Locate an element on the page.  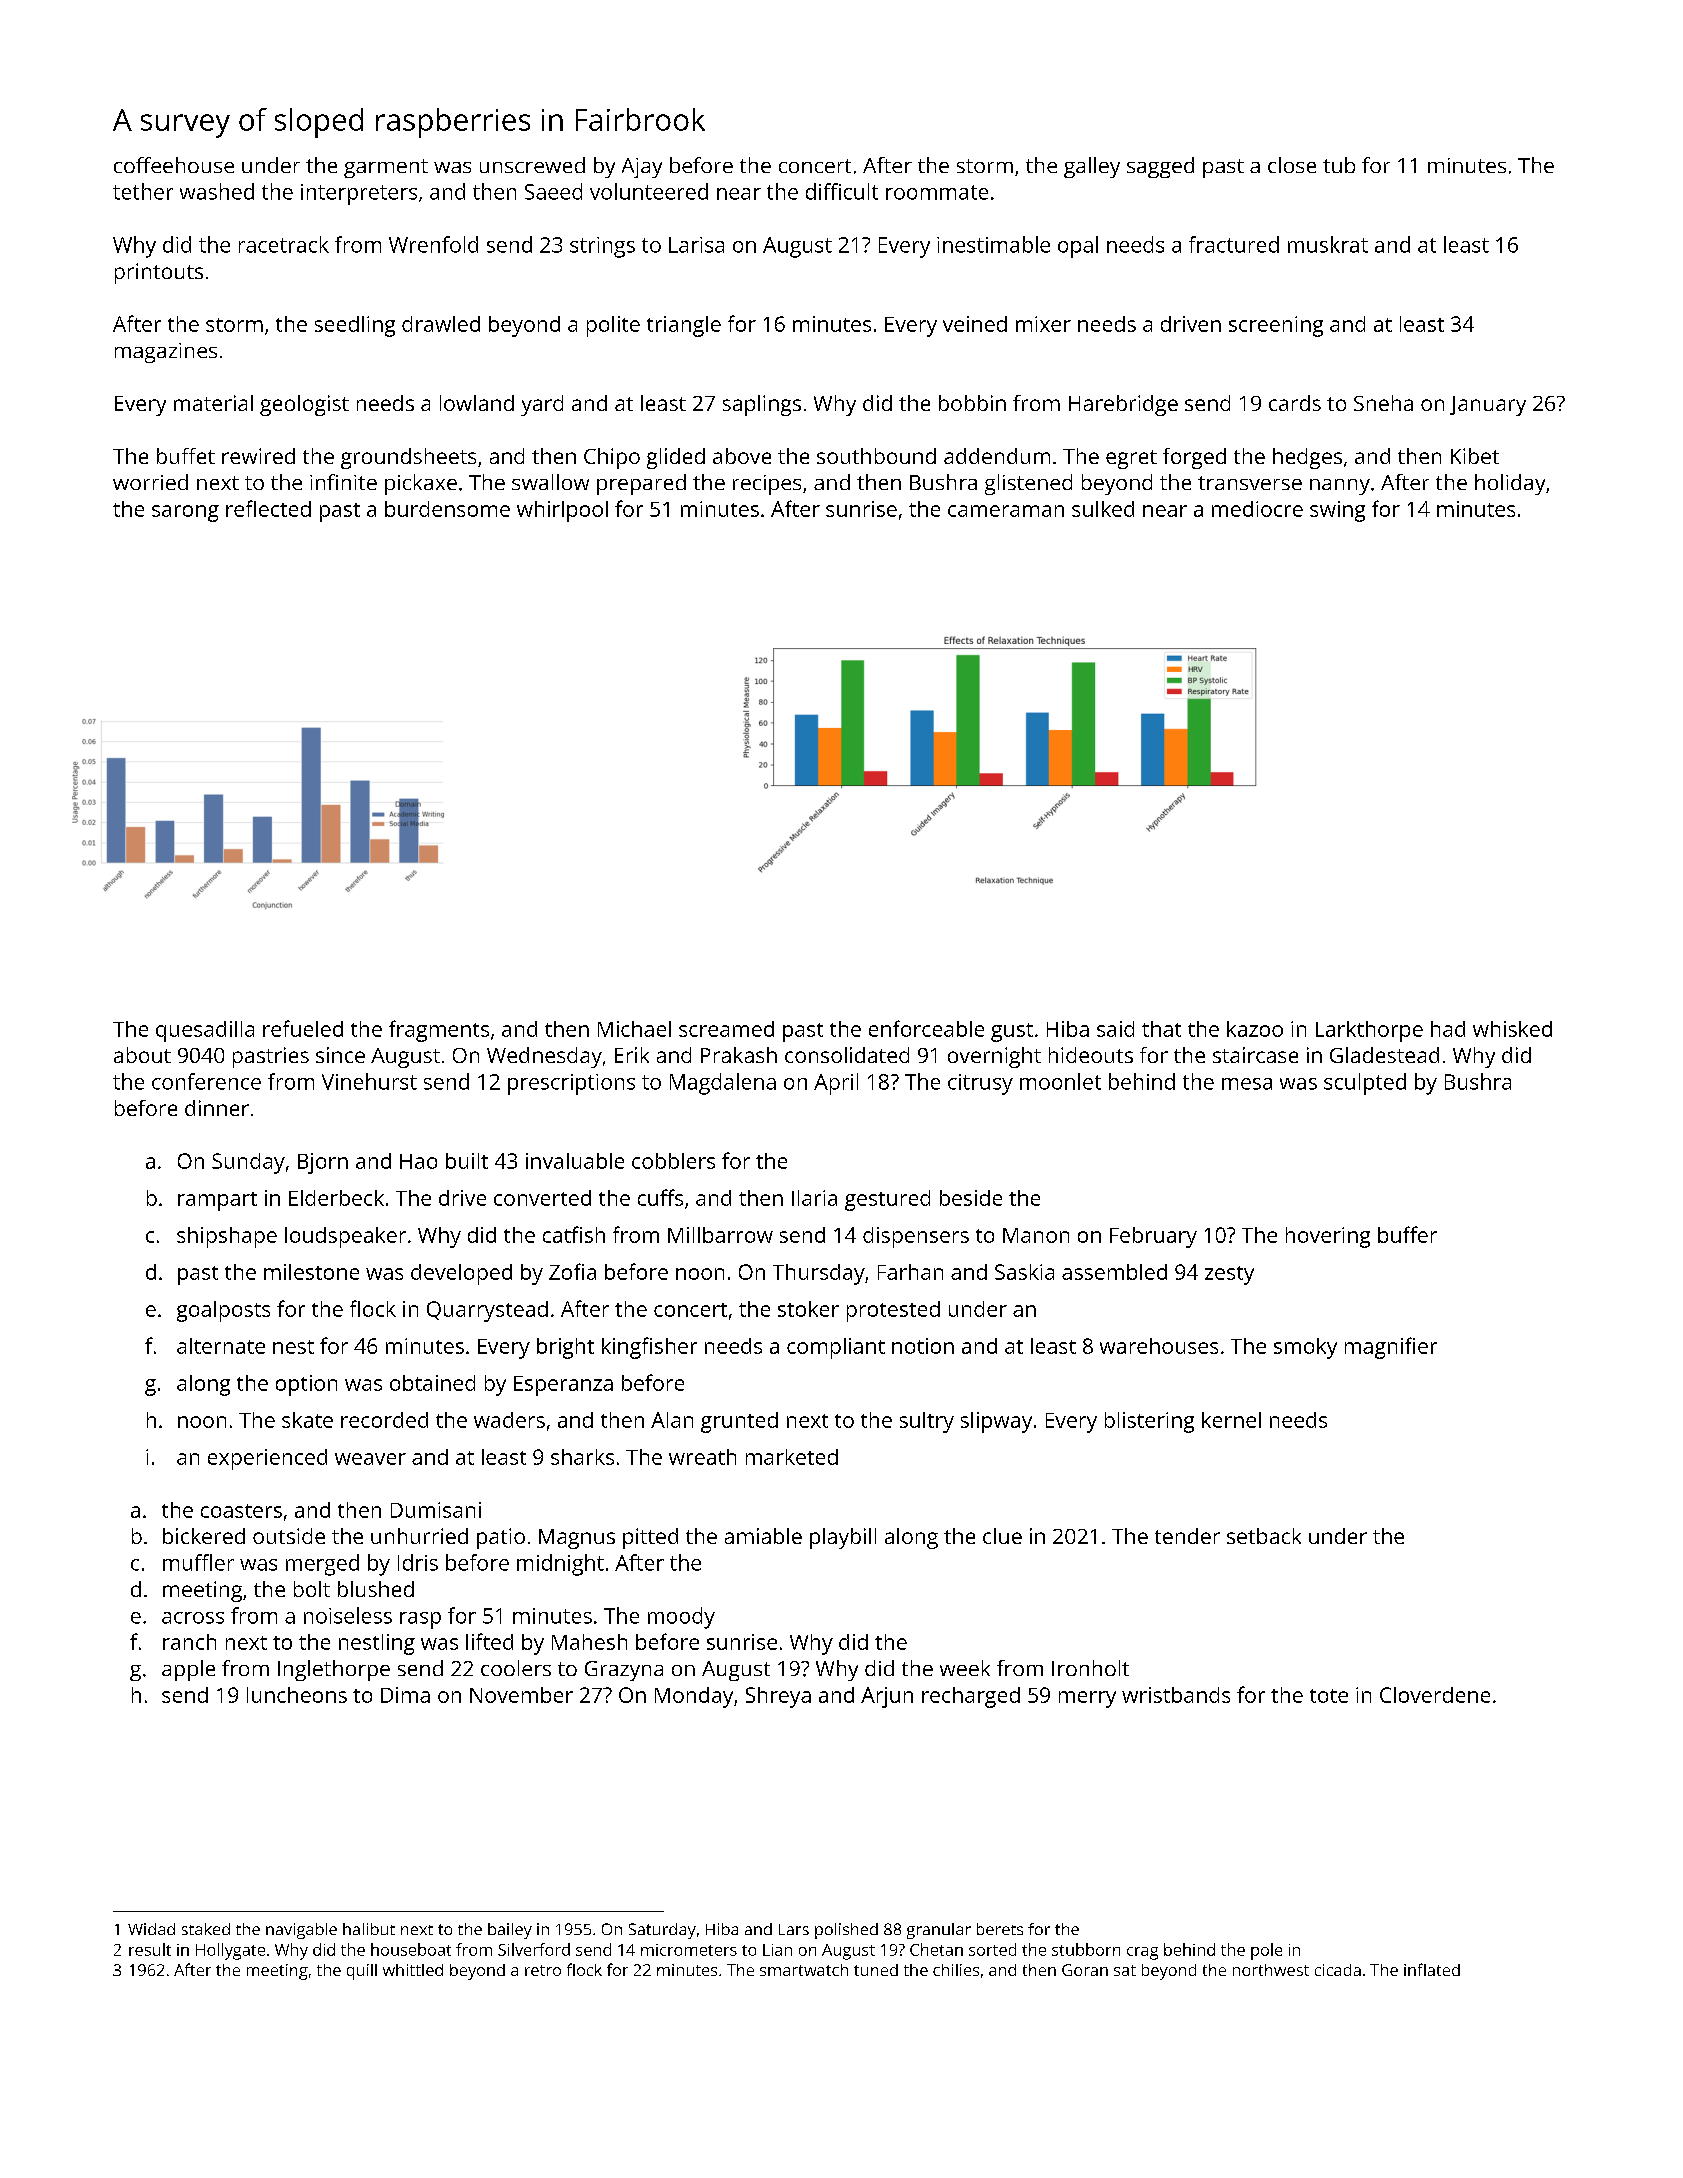
staked is located at coordinates (206, 1929).
